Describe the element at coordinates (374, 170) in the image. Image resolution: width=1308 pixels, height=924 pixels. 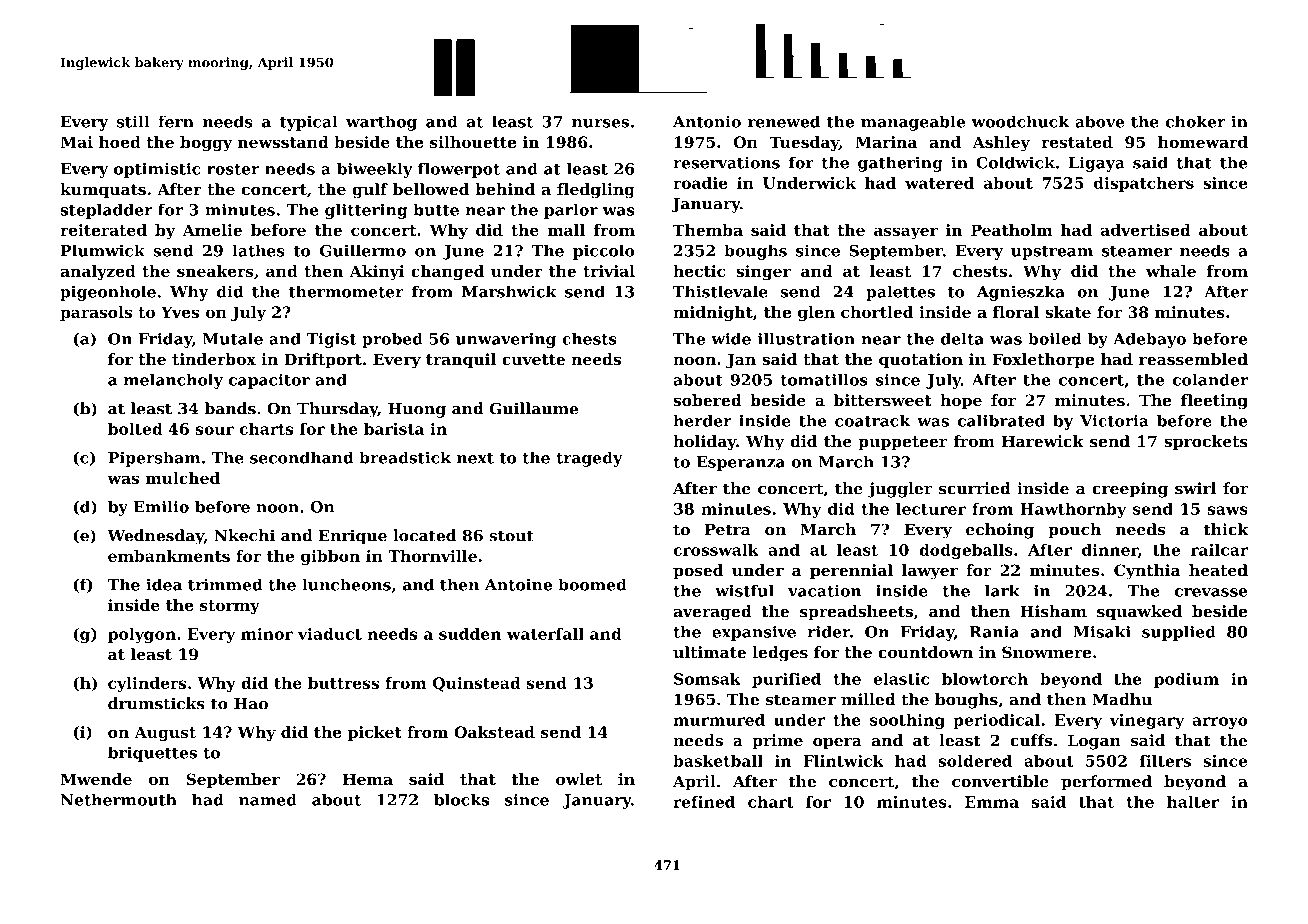
I see `biweekly` at that location.
